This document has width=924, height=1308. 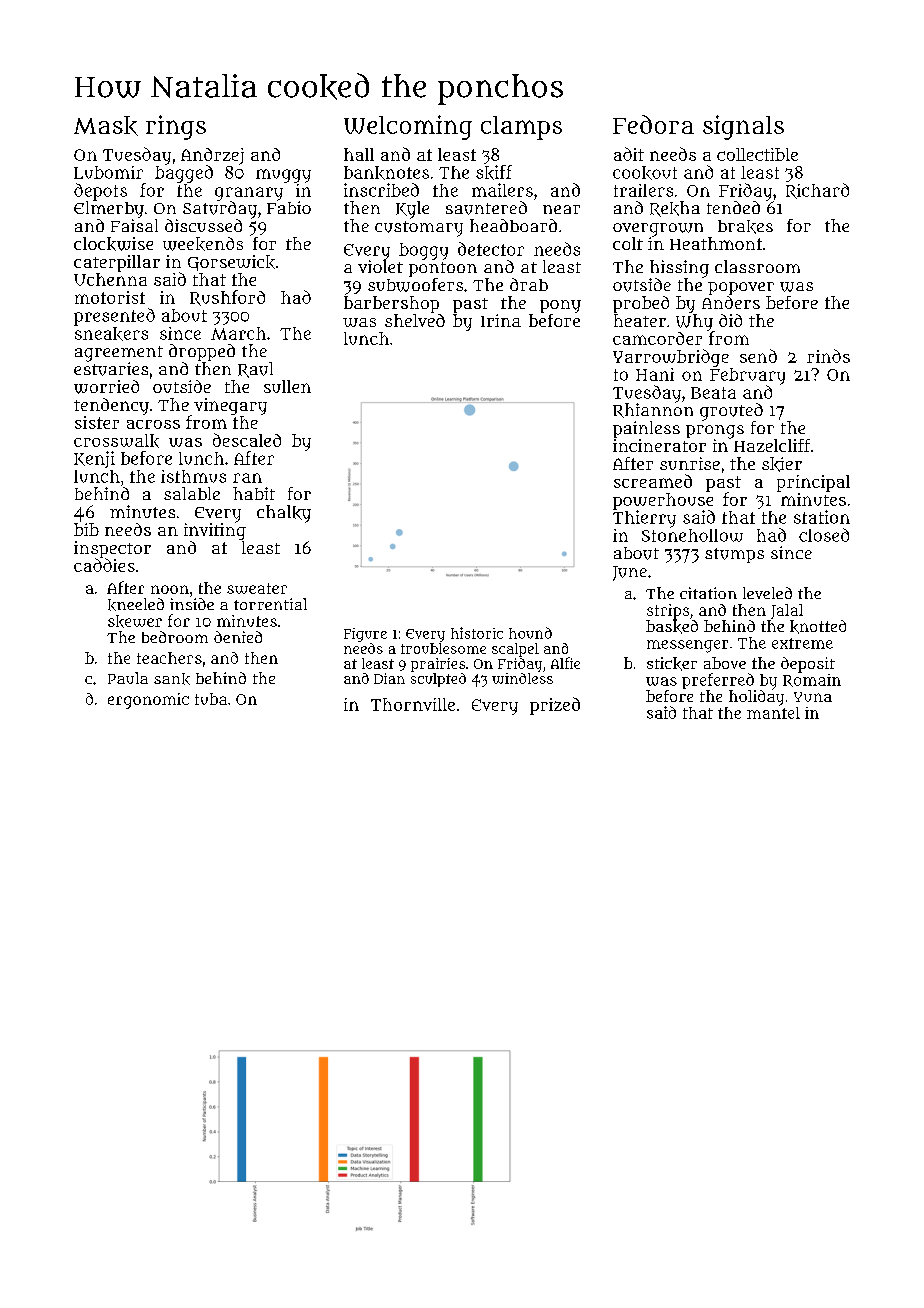 What do you see at coordinates (808, 665) in the document?
I see `deposit` at bounding box center [808, 665].
